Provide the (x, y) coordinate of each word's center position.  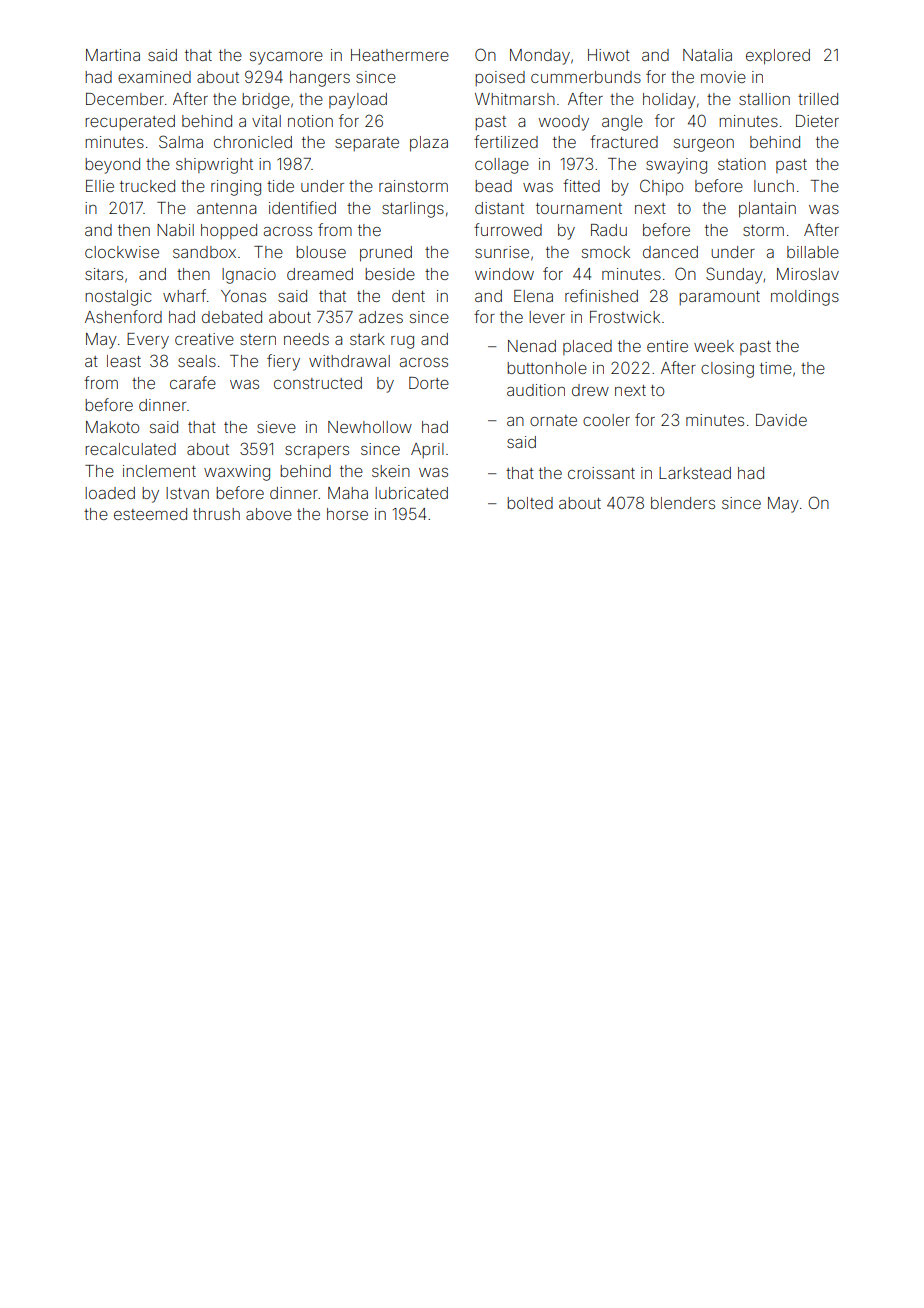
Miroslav (808, 274)
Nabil (175, 230)
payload (358, 101)
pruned (386, 254)
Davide (781, 420)
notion (310, 121)
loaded (110, 493)
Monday (540, 57)
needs (306, 339)
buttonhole (547, 368)
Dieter (817, 121)
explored (778, 57)
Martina (113, 55)
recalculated (130, 449)
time (776, 368)
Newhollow (370, 427)
